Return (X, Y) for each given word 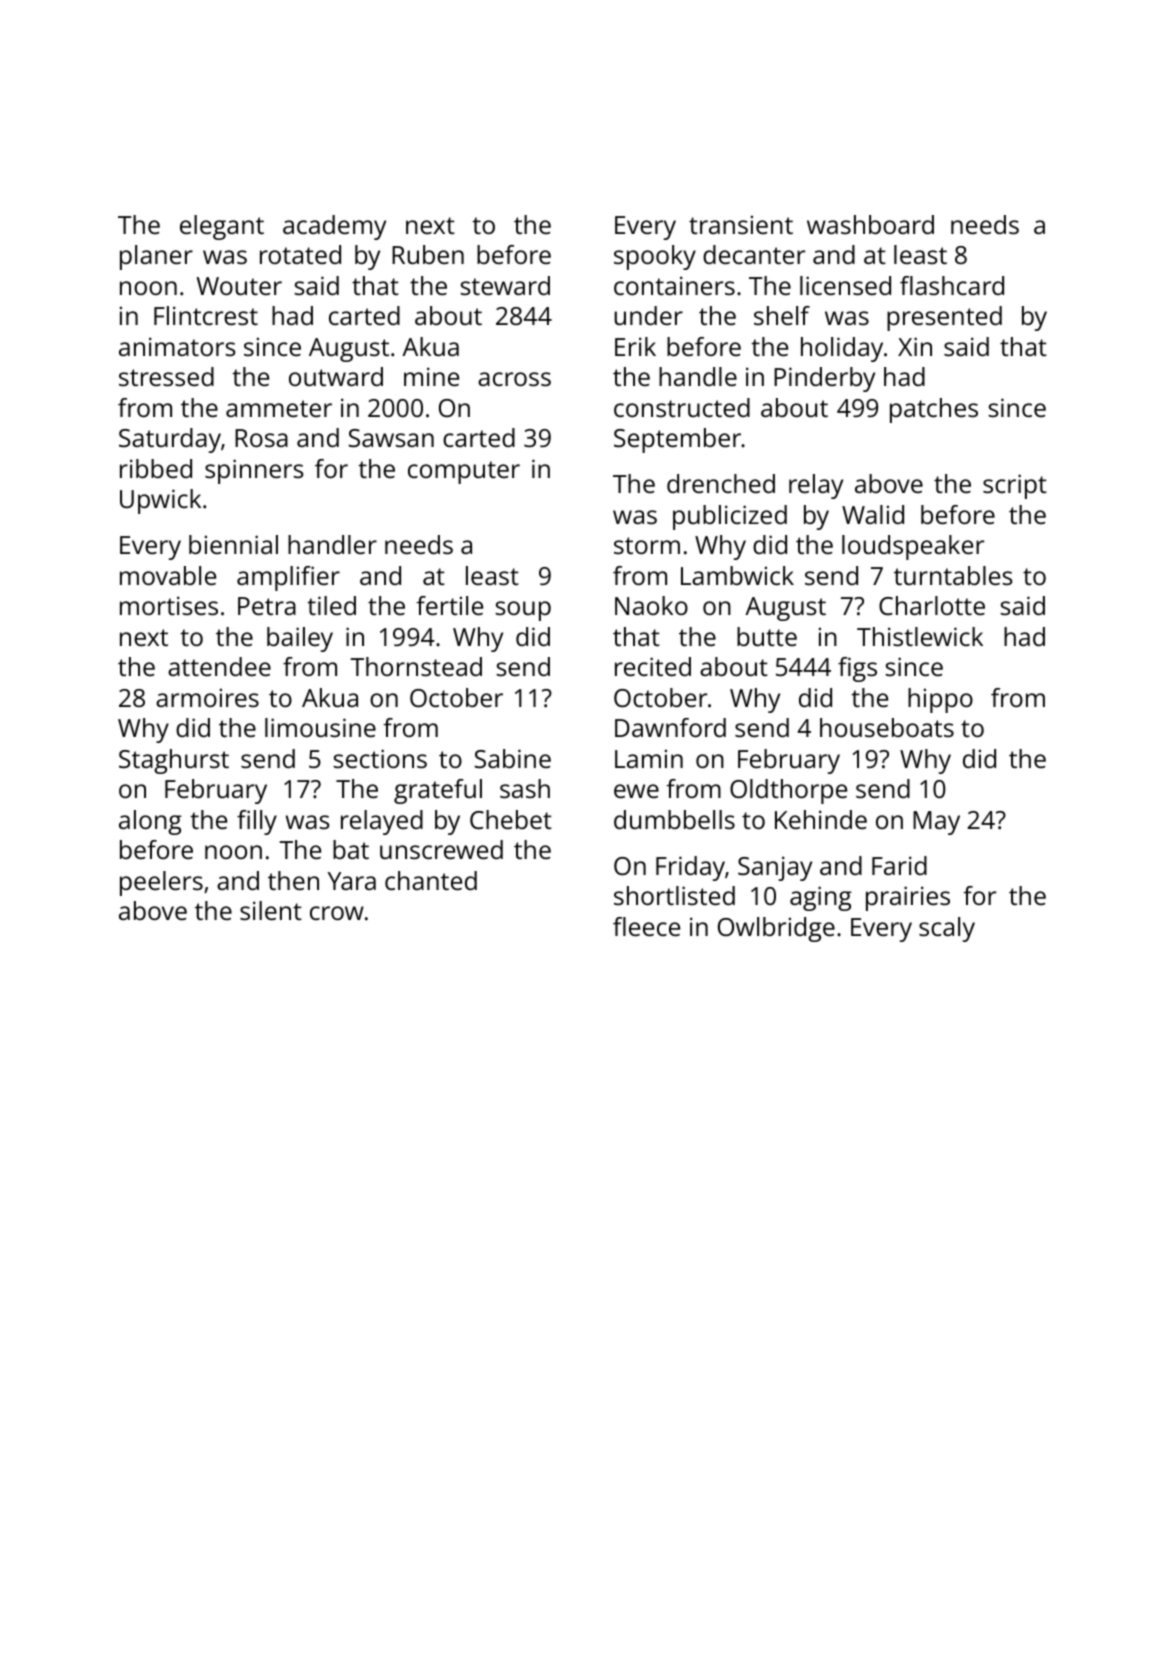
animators (177, 346)
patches (934, 410)
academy (334, 227)
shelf (782, 315)
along (150, 822)
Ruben (428, 254)
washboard (870, 224)
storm (647, 545)
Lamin (649, 758)
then (293, 880)
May (936, 823)
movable (168, 575)
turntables (953, 575)
